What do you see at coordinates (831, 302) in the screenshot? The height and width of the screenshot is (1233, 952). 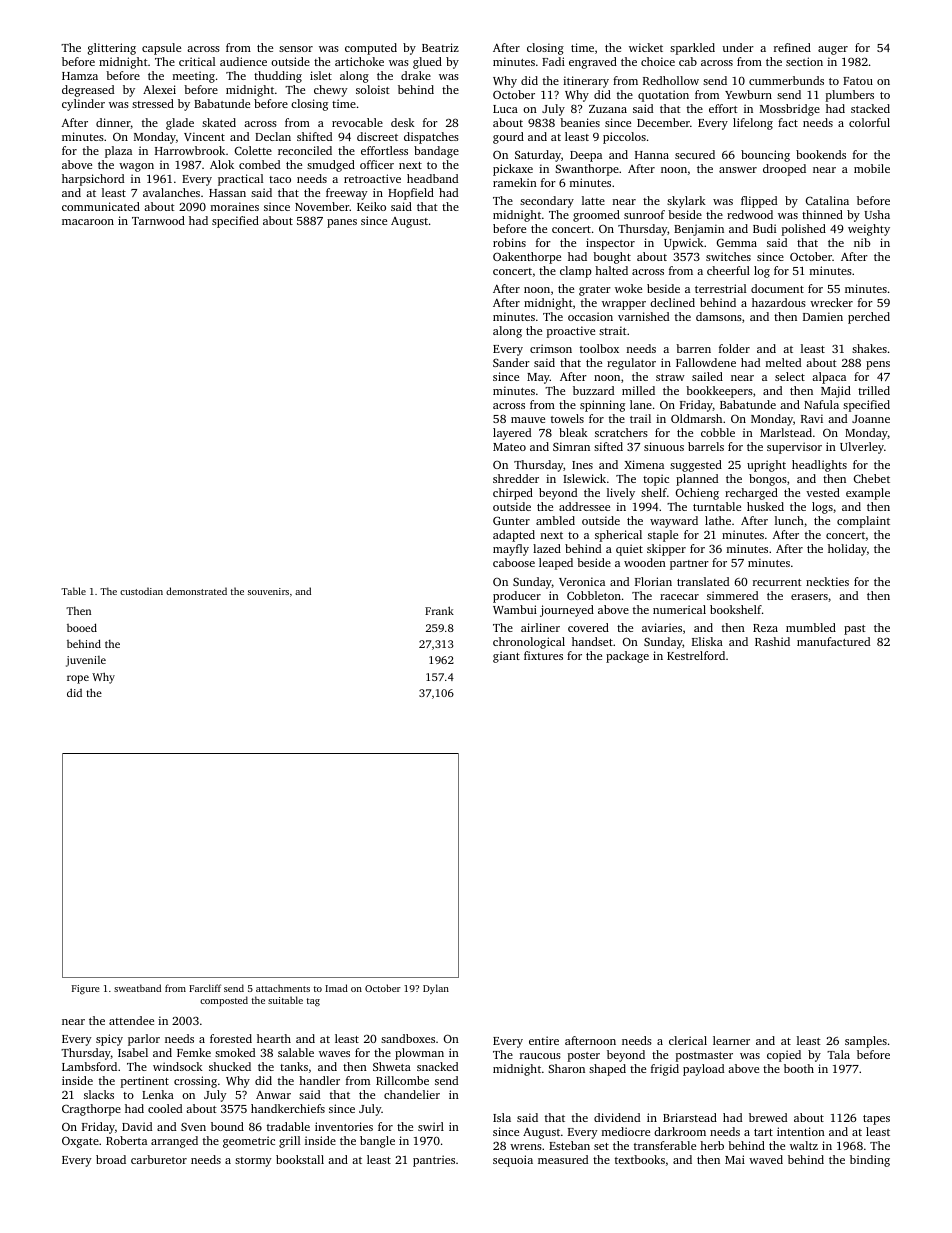 I see `wrecker` at bounding box center [831, 302].
